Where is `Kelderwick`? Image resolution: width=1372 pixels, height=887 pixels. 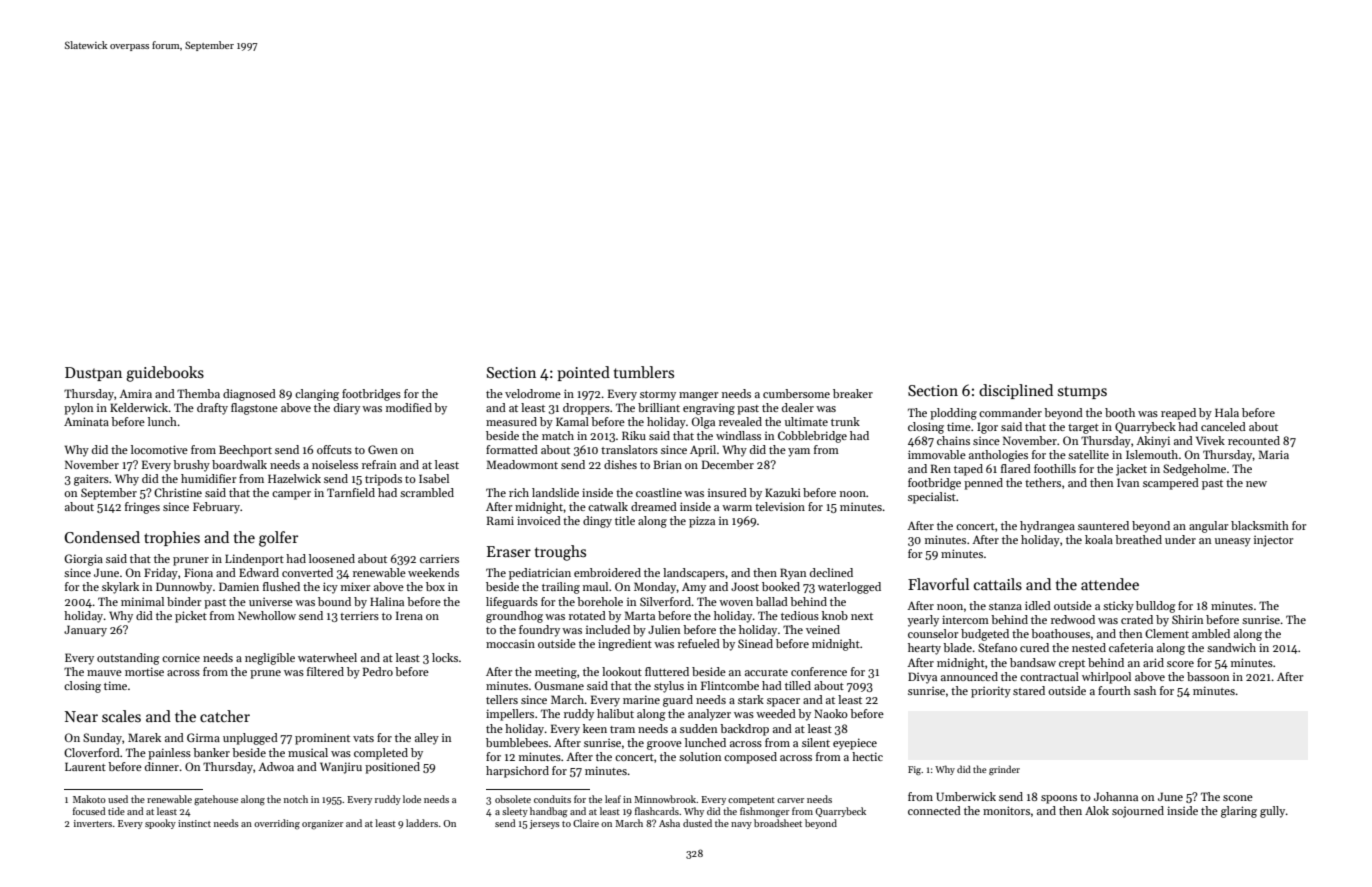
Kelderwick is located at coordinates (139, 407).
